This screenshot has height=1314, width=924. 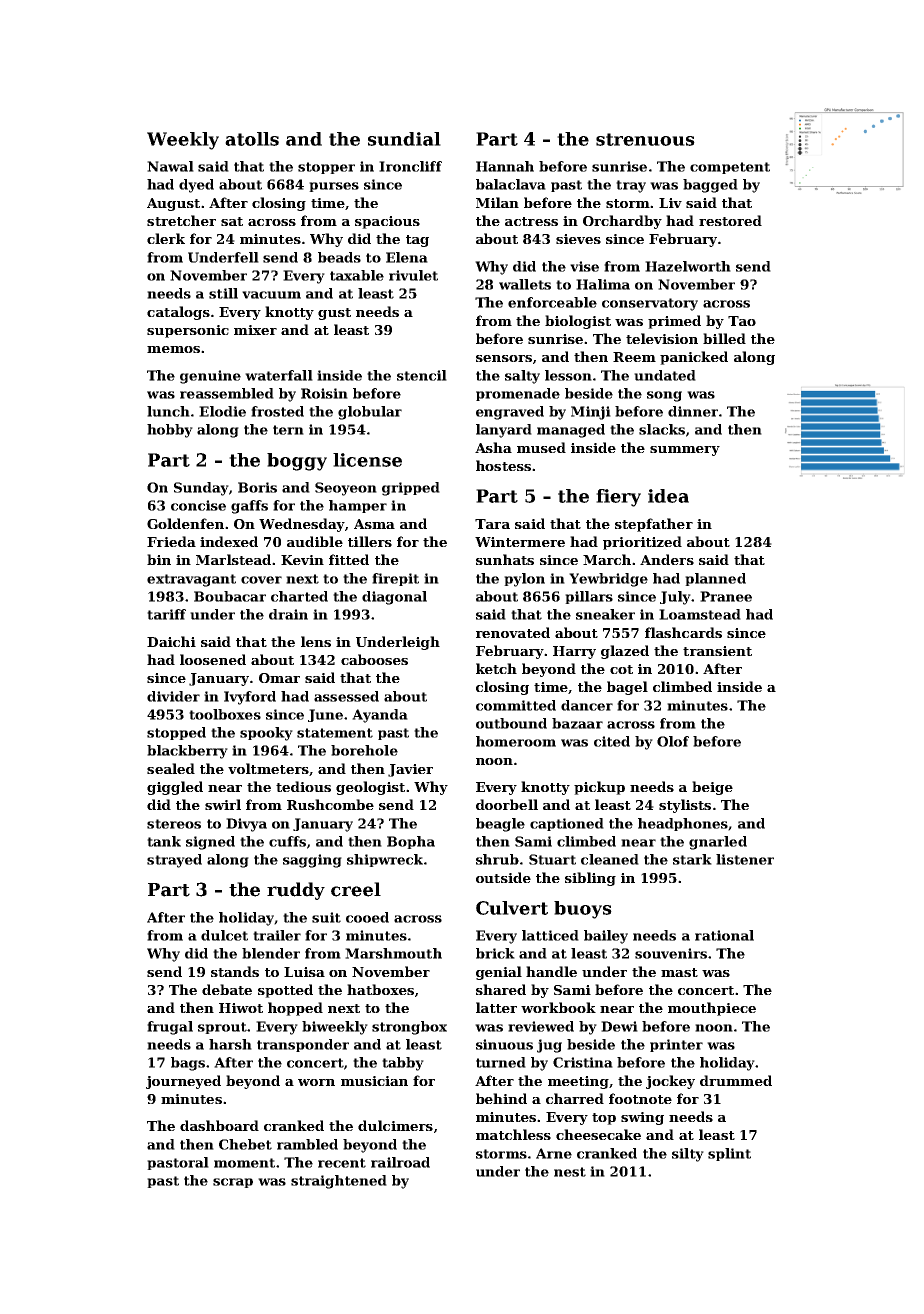 I want to click on Ironcliff, so click(x=410, y=166).
